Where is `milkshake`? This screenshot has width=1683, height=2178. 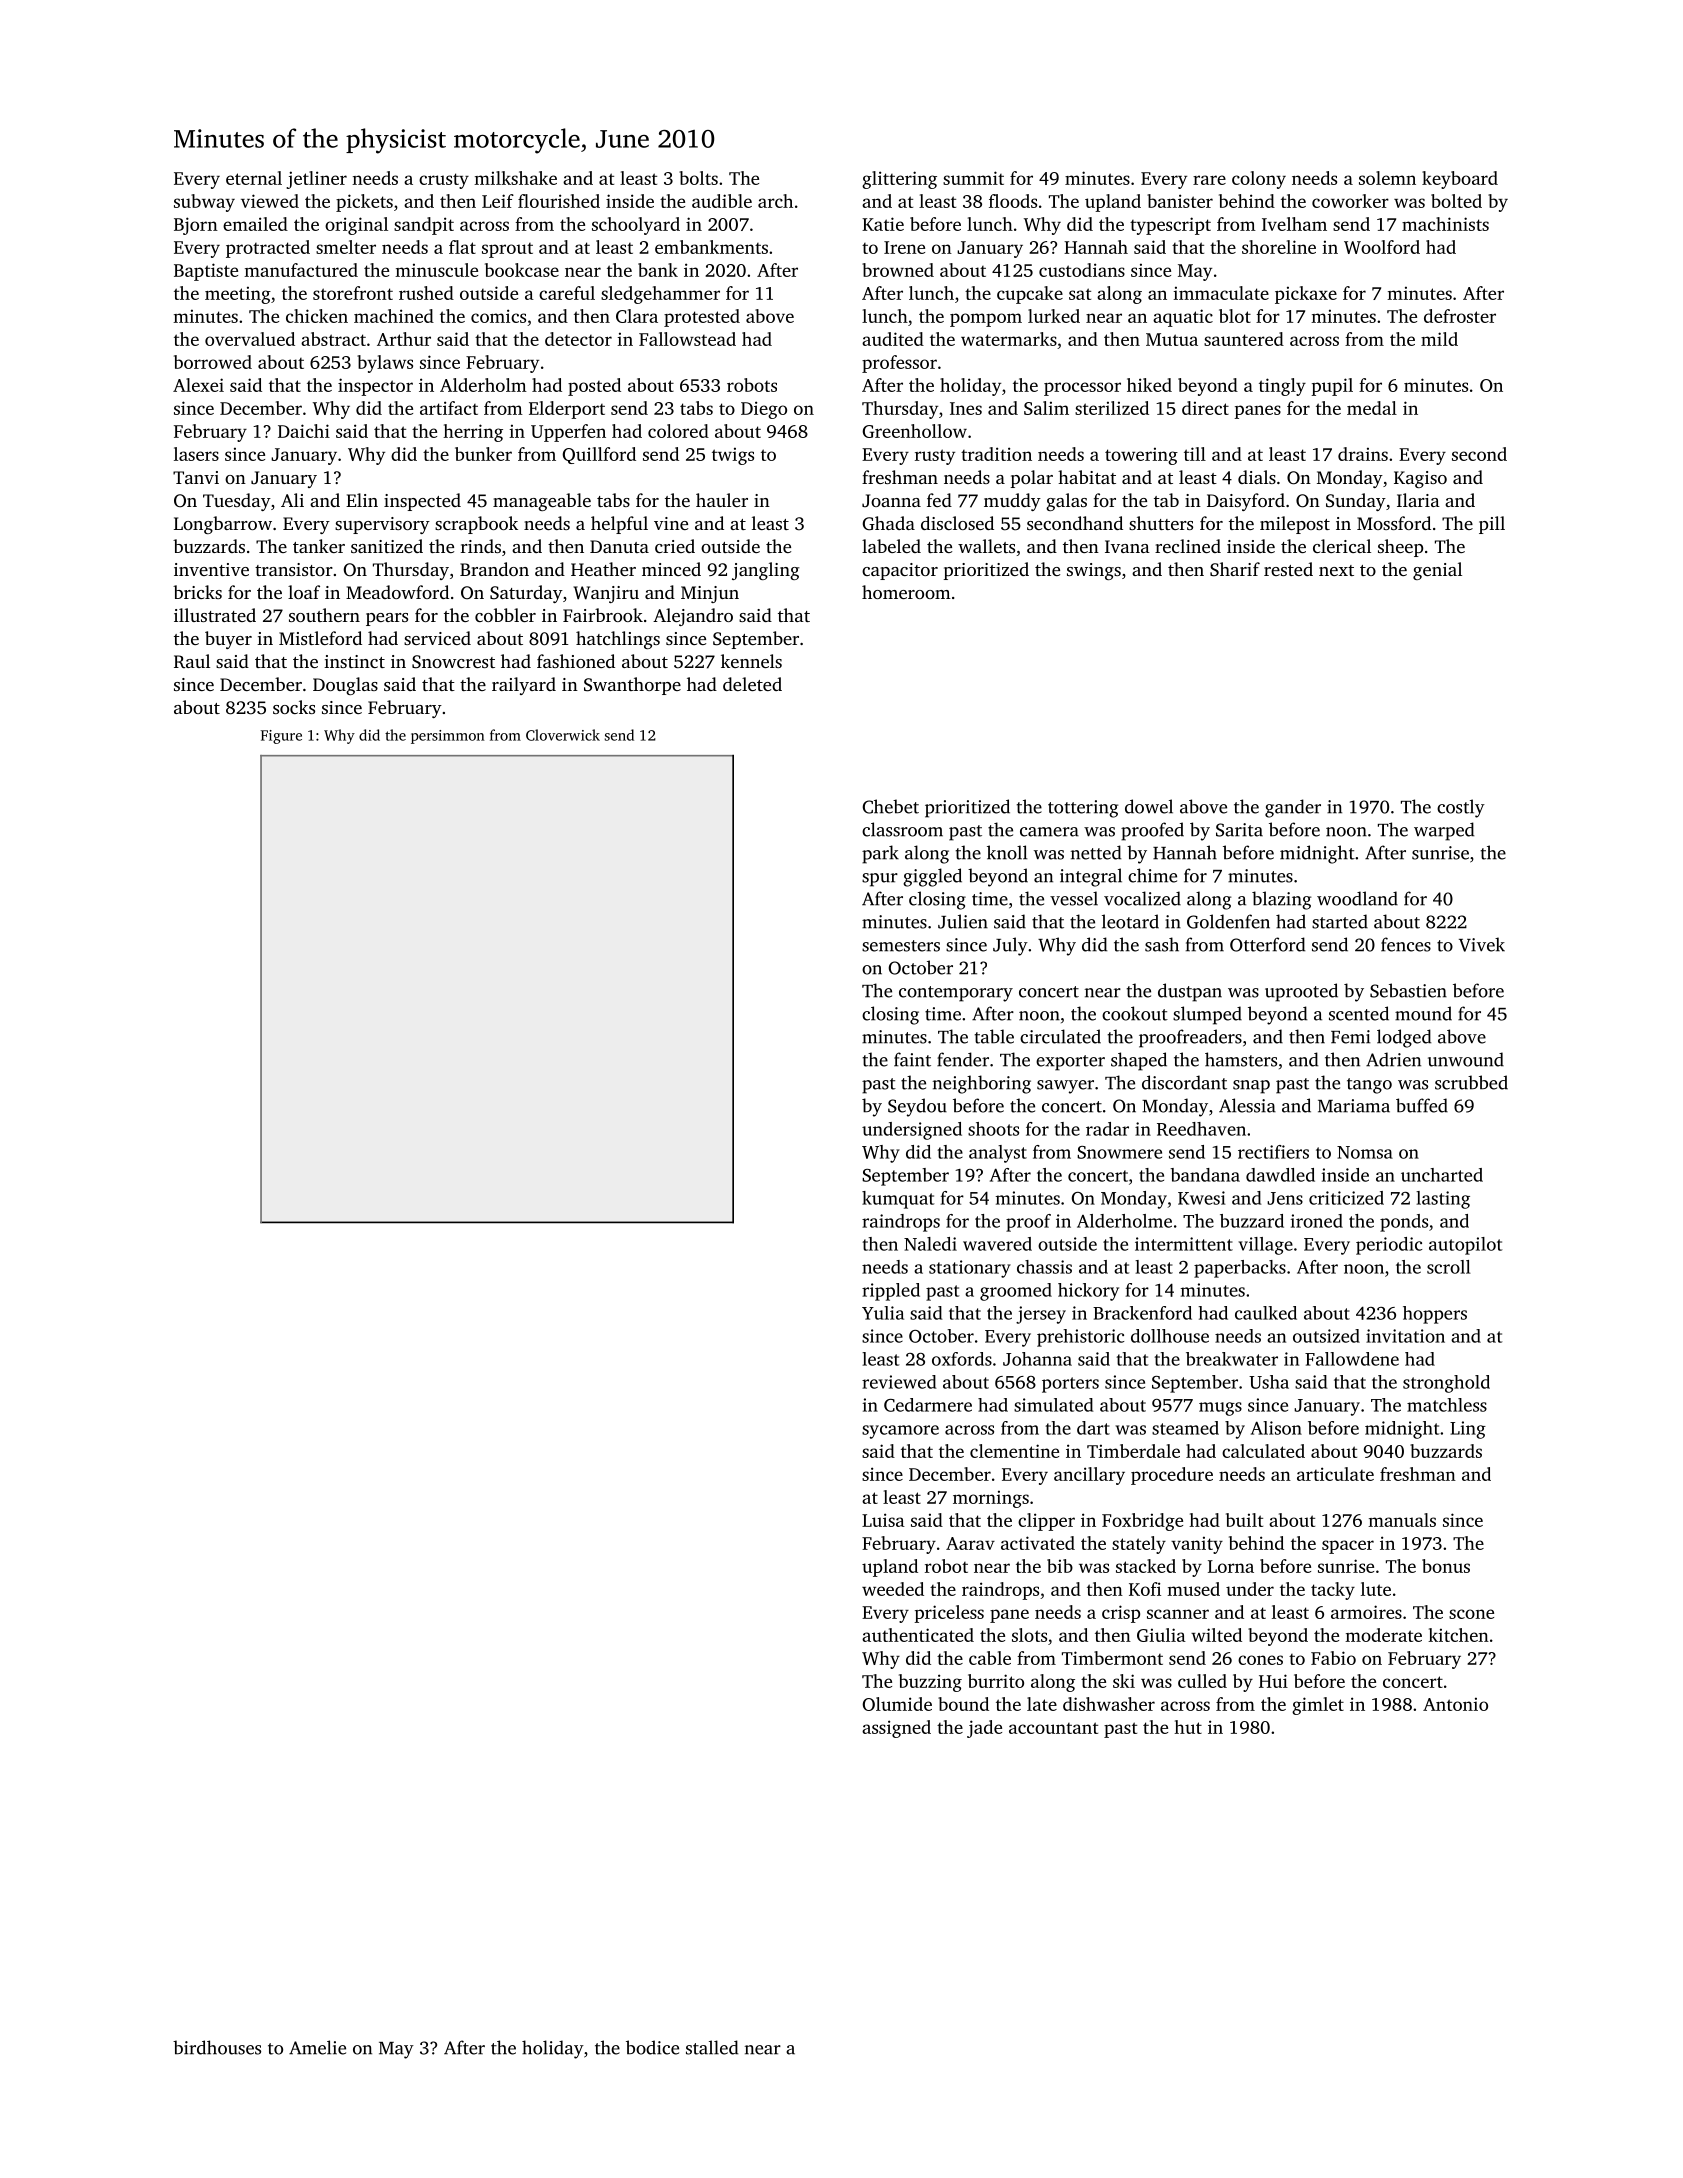 milkshake is located at coordinates (515, 178).
